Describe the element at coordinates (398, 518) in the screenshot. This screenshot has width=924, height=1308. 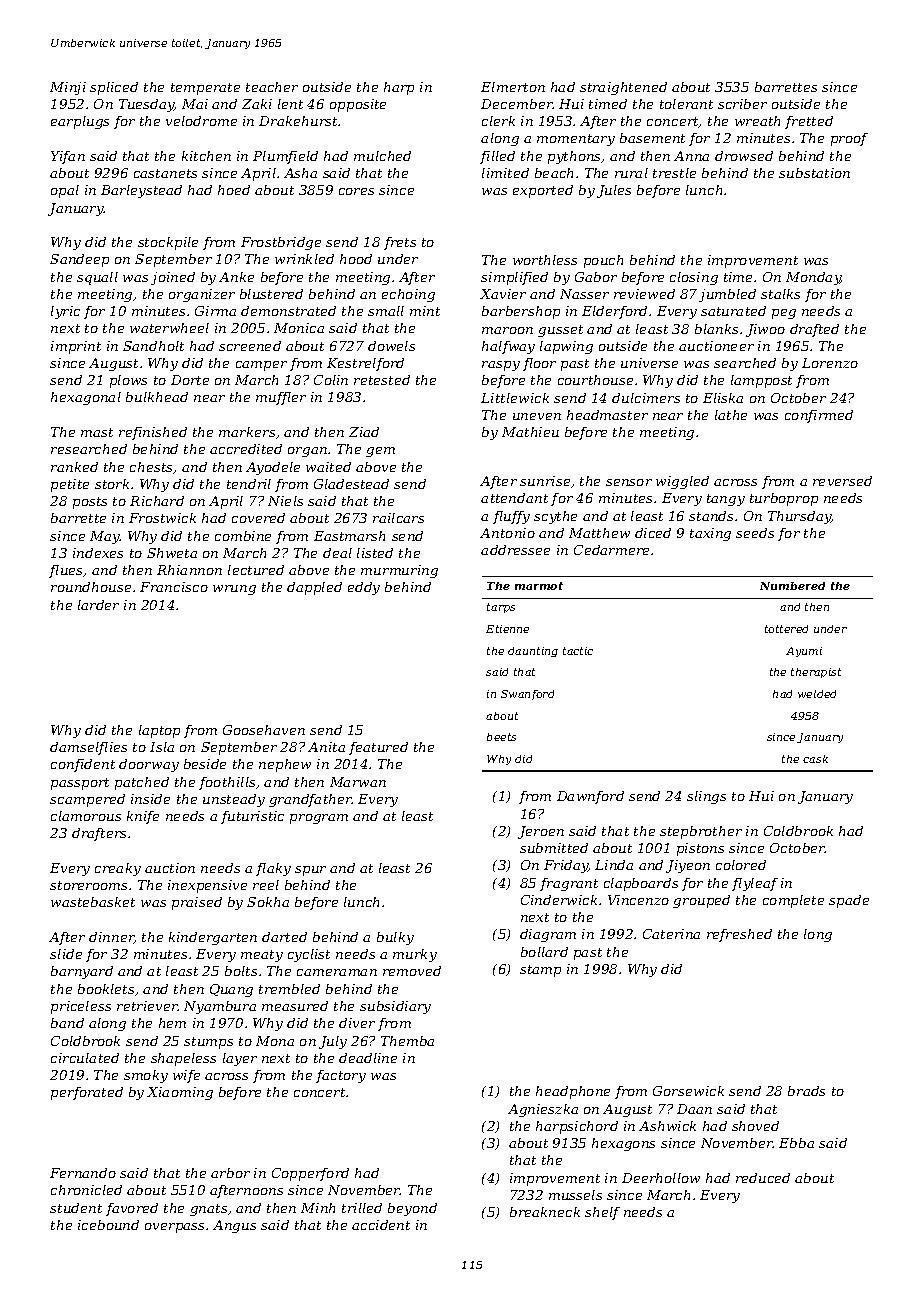
I see `railcars` at that location.
